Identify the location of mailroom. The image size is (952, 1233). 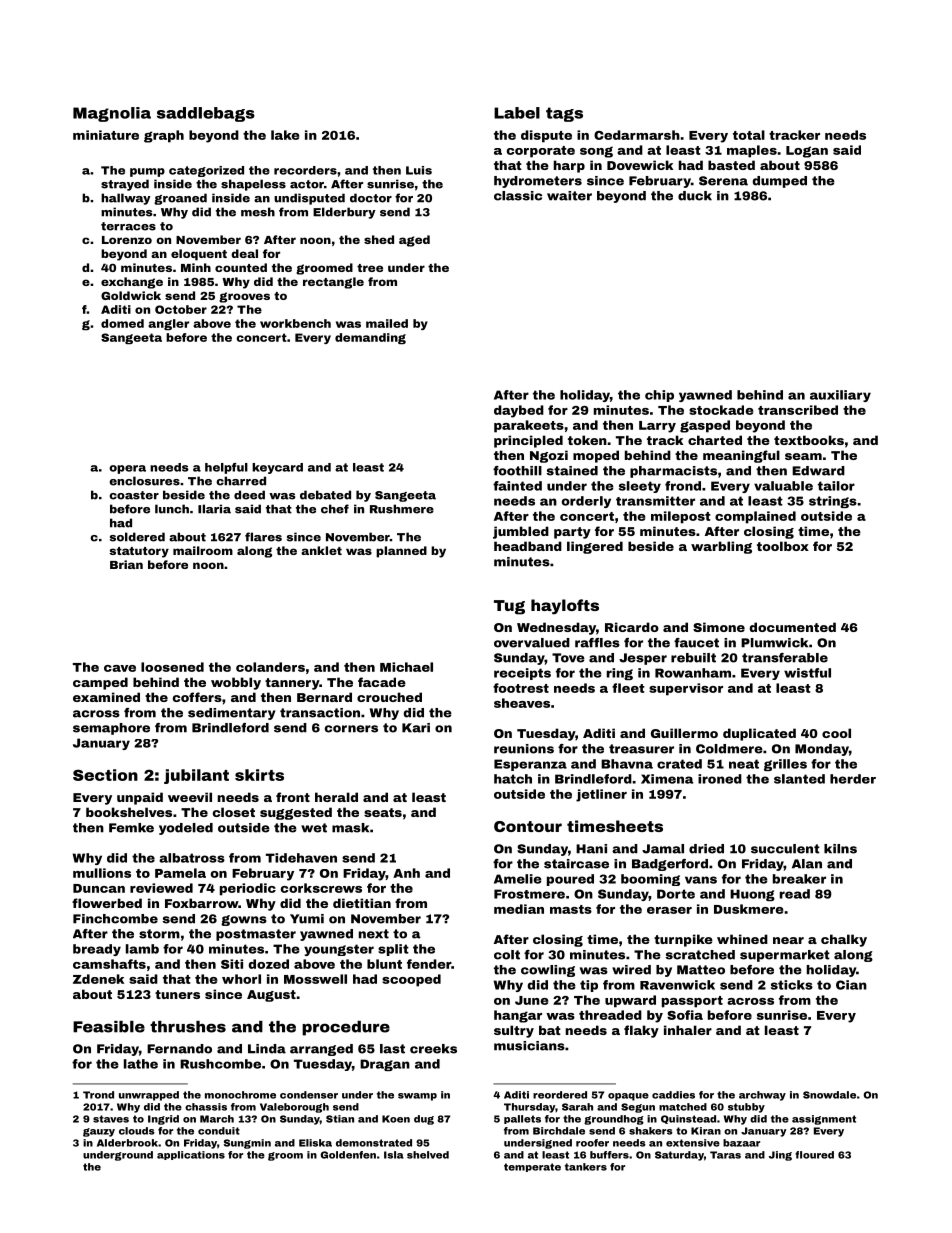
(203, 550).
